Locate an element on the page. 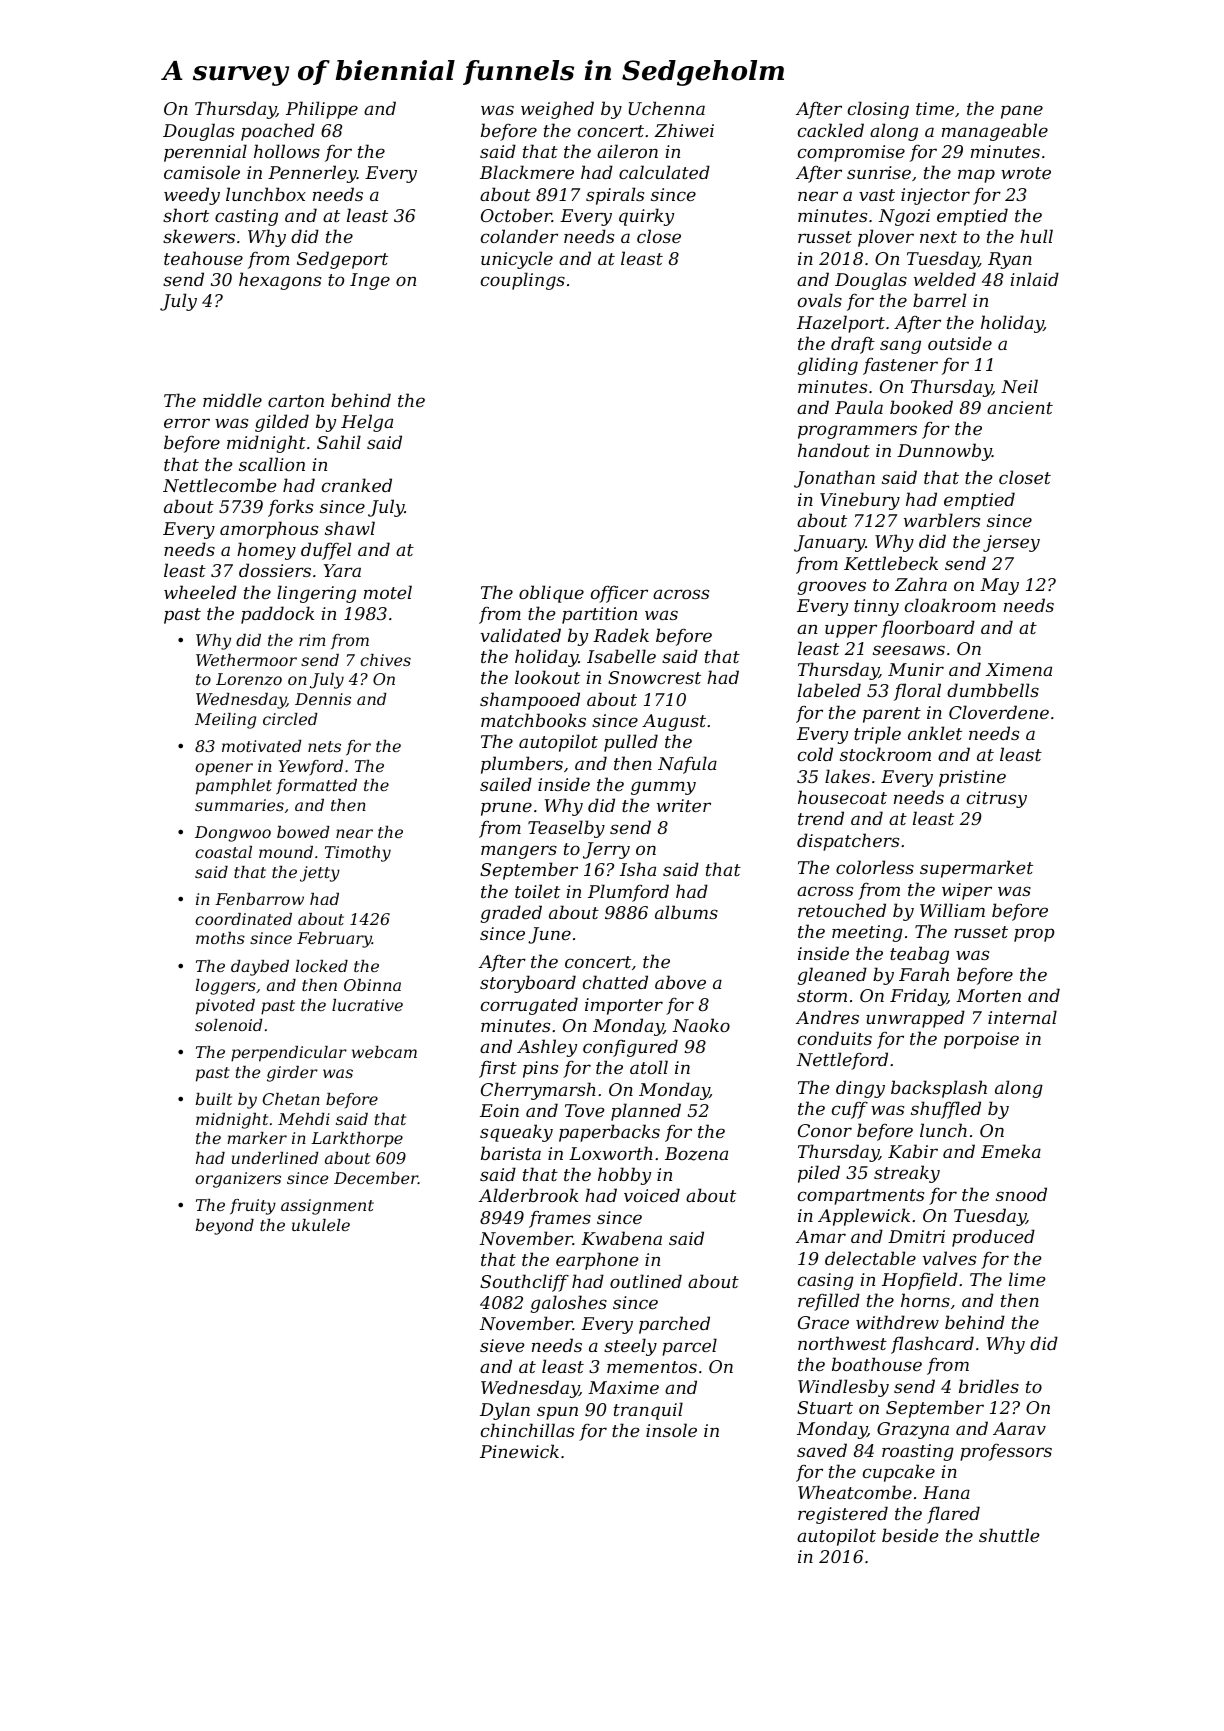  upper is located at coordinates (851, 631).
